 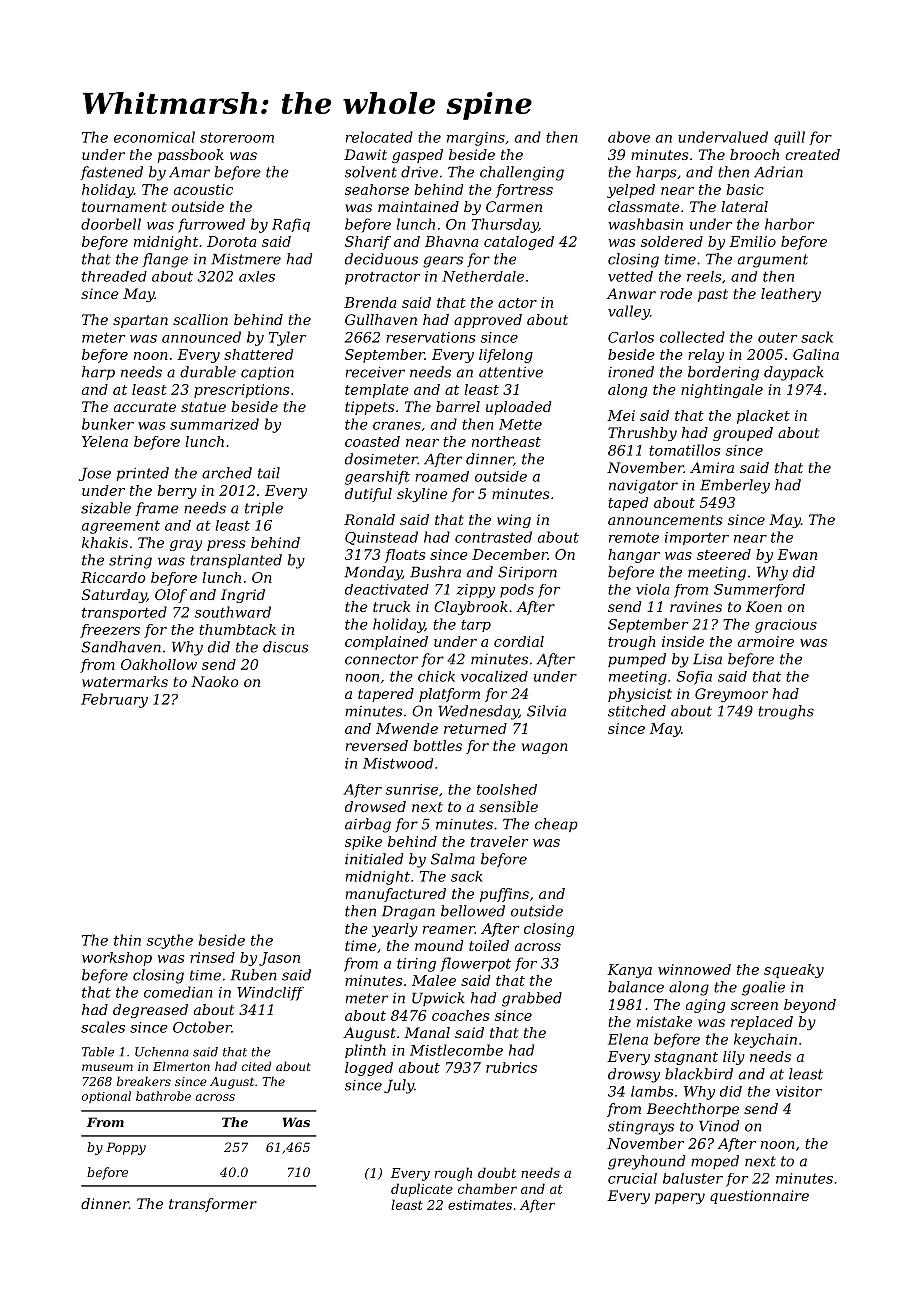 I want to click on discus, so click(x=285, y=647).
